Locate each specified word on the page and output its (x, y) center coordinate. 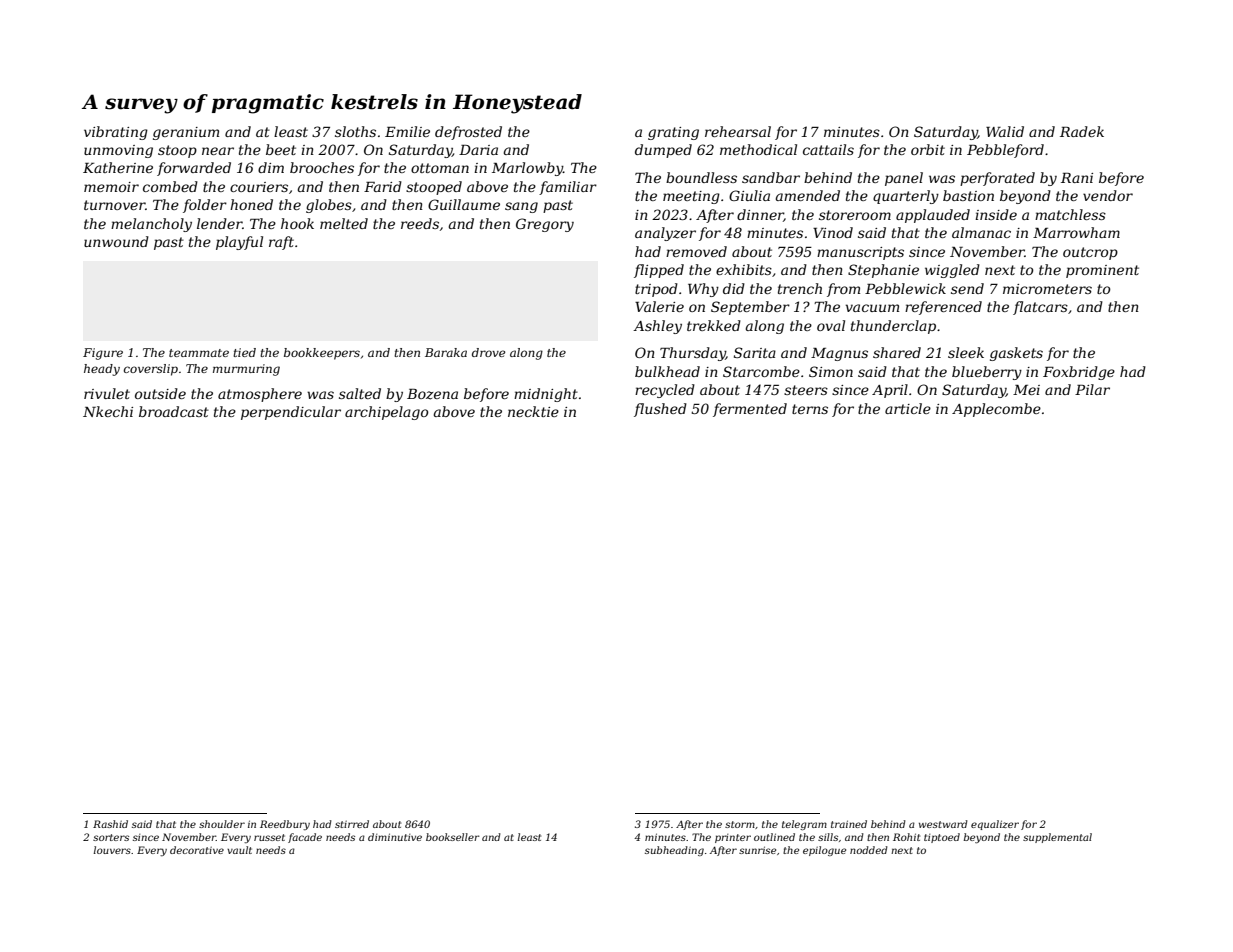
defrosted (468, 133)
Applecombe (996, 410)
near (218, 151)
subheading (674, 851)
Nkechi (108, 411)
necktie (533, 411)
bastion (968, 195)
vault (239, 850)
